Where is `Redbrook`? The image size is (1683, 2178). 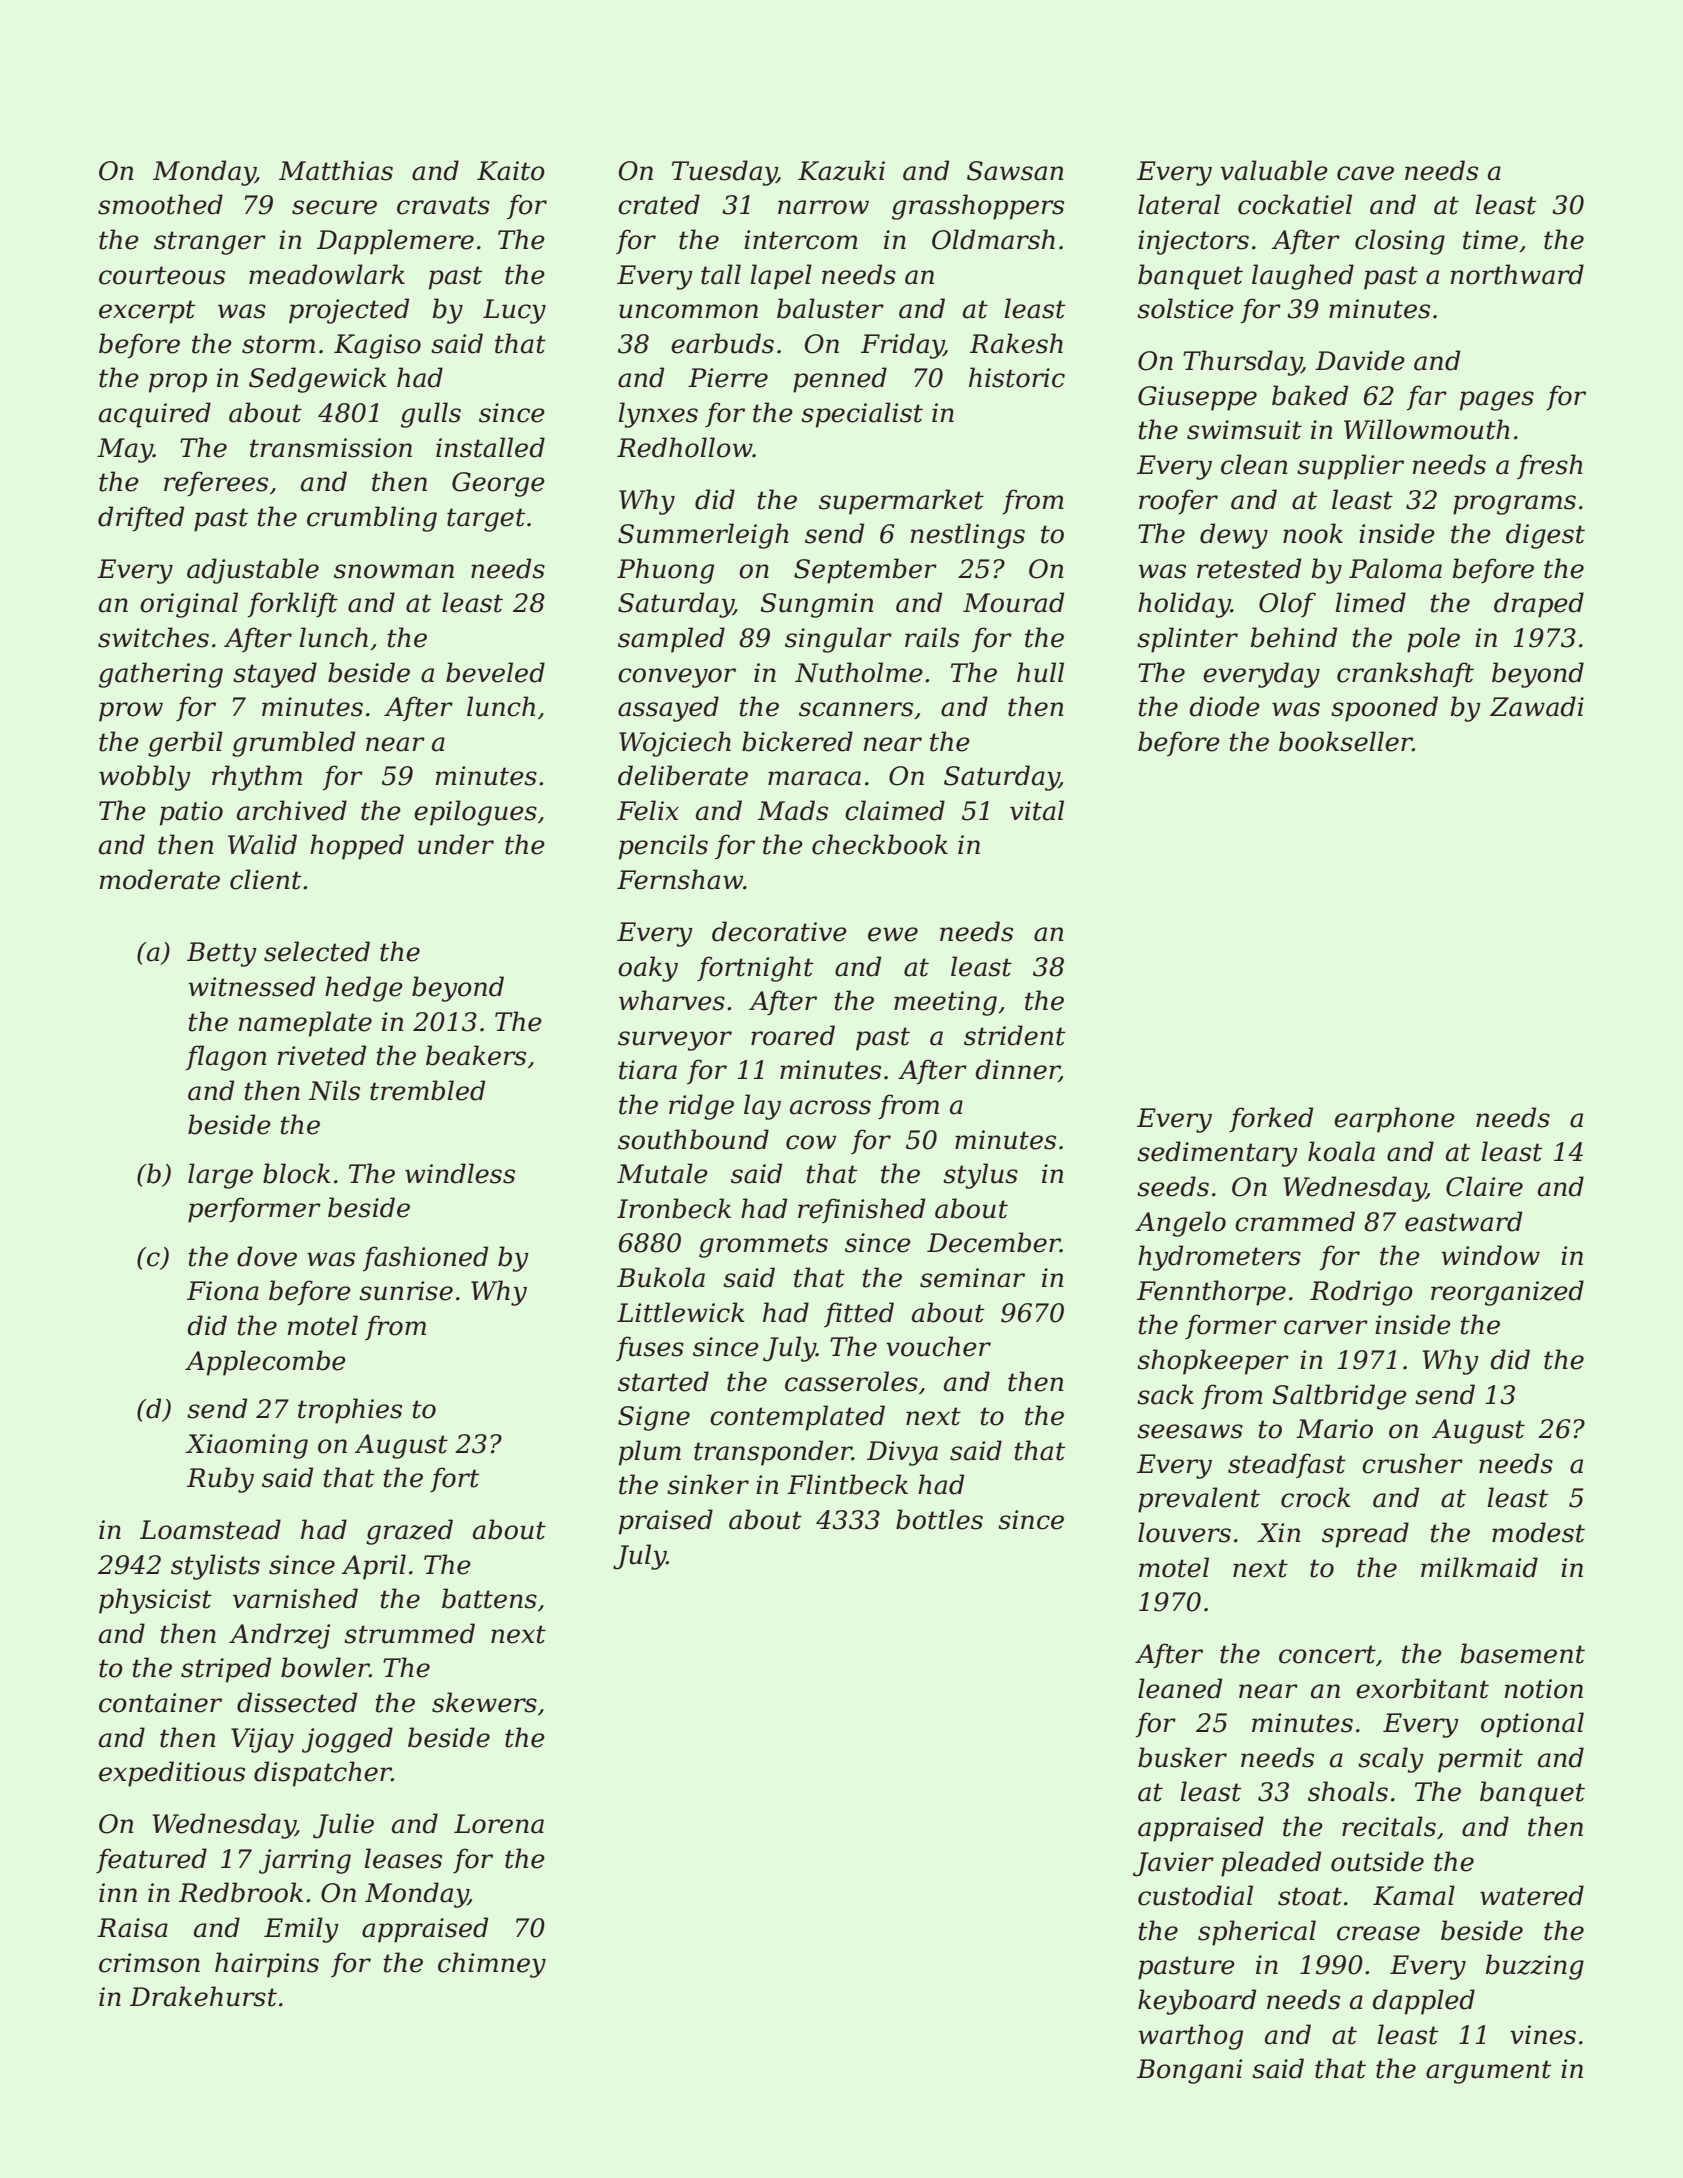
Redbrook is located at coordinates (241, 1892).
